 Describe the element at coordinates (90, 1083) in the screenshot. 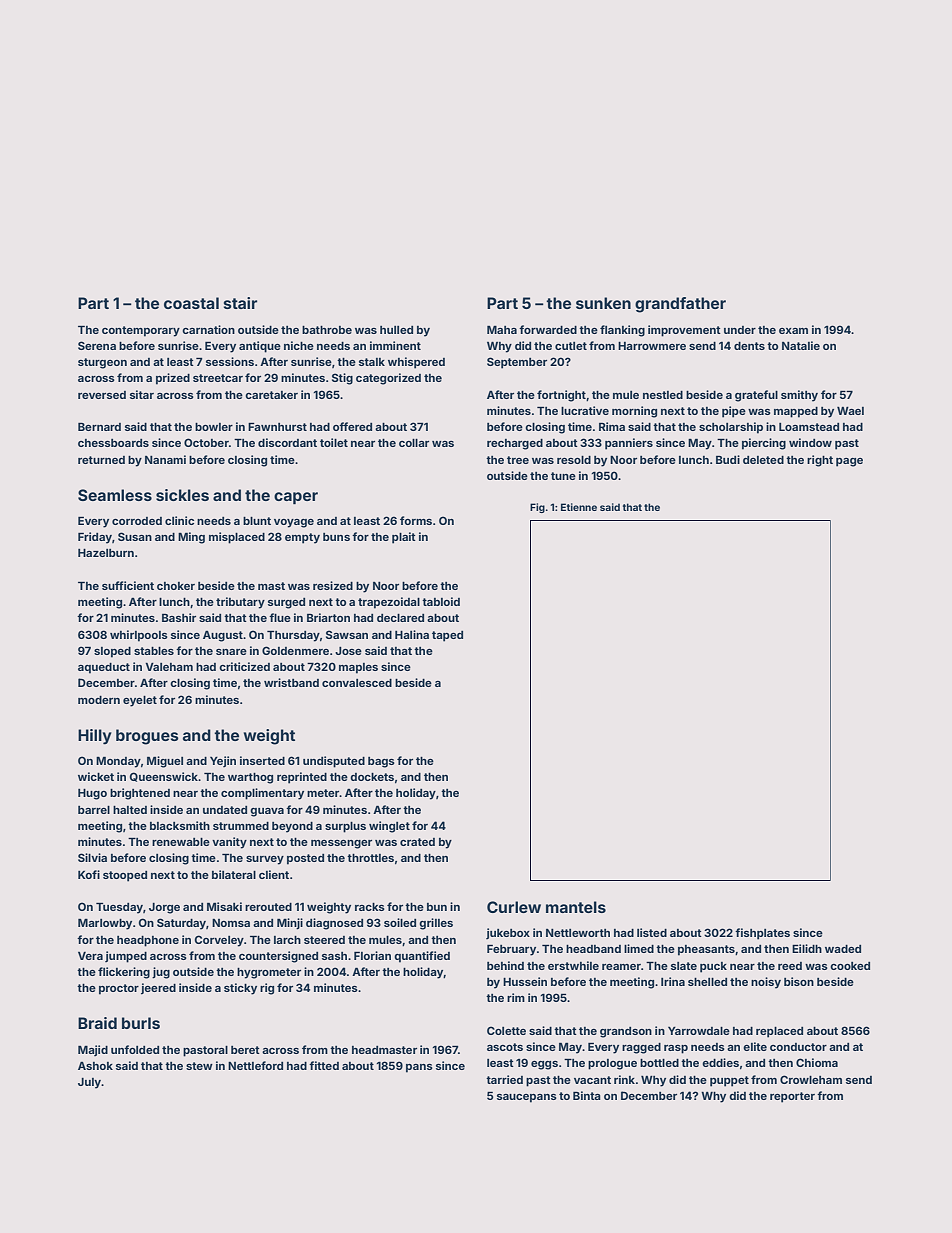

I see `July` at that location.
